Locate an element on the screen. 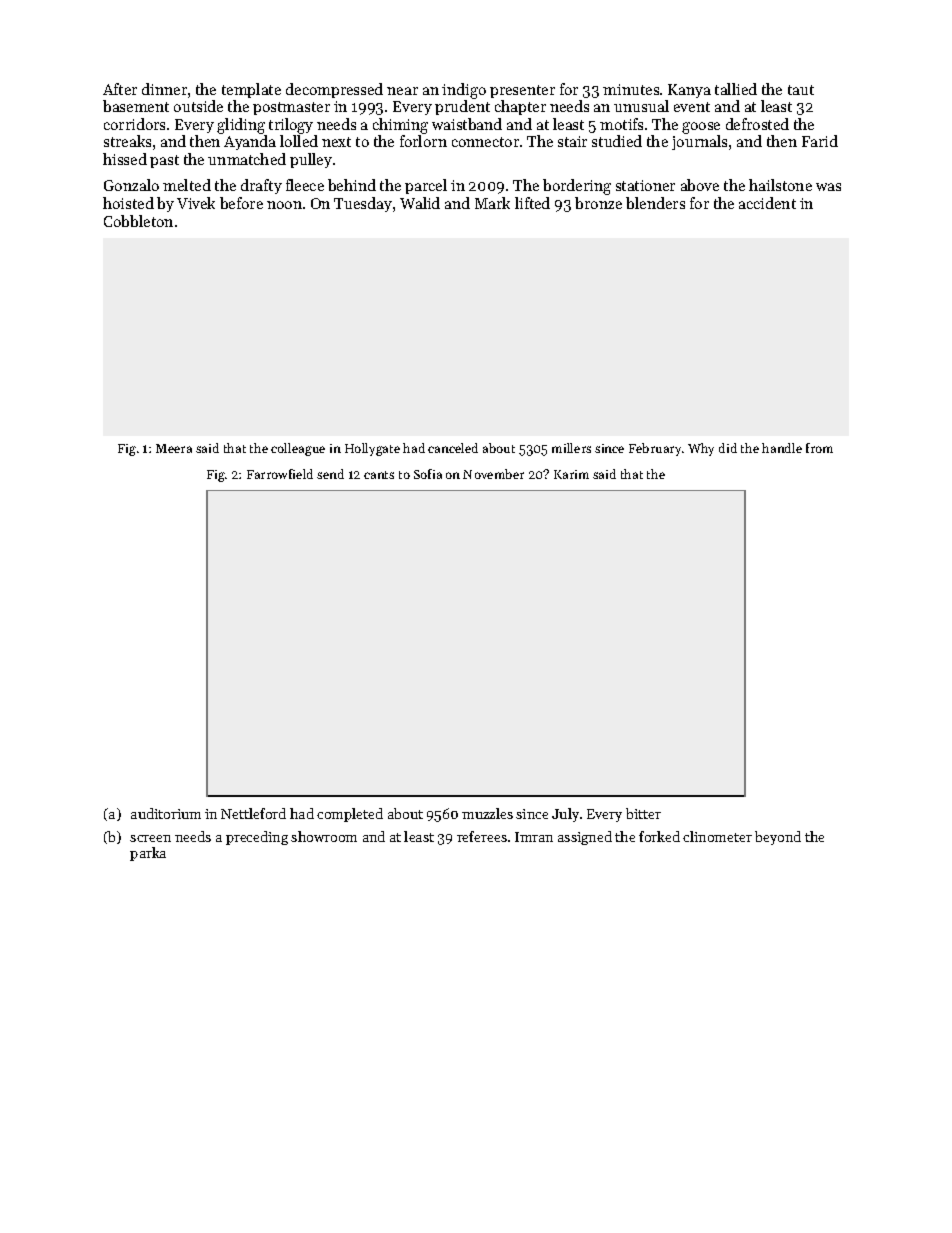  preceding is located at coordinates (257, 838).
